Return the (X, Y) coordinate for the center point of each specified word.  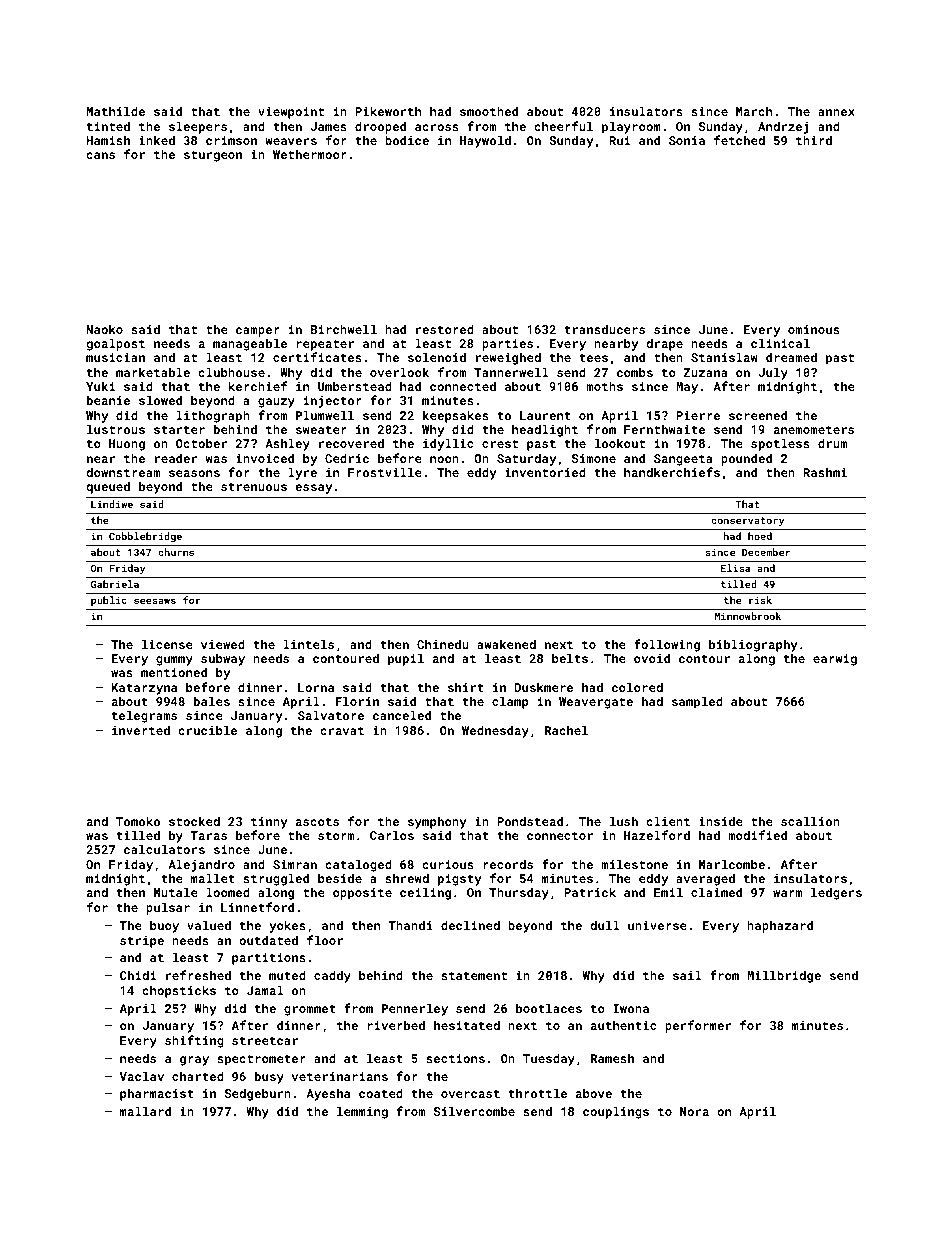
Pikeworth (388, 111)
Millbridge (784, 976)
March (754, 111)
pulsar (168, 908)
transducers (604, 329)
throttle (537, 1093)
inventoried (545, 472)
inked (157, 140)
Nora (694, 1111)
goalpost (115, 344)
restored (445, 329)
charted (198, 1076)
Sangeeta (683, 460)
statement (474, 976)
